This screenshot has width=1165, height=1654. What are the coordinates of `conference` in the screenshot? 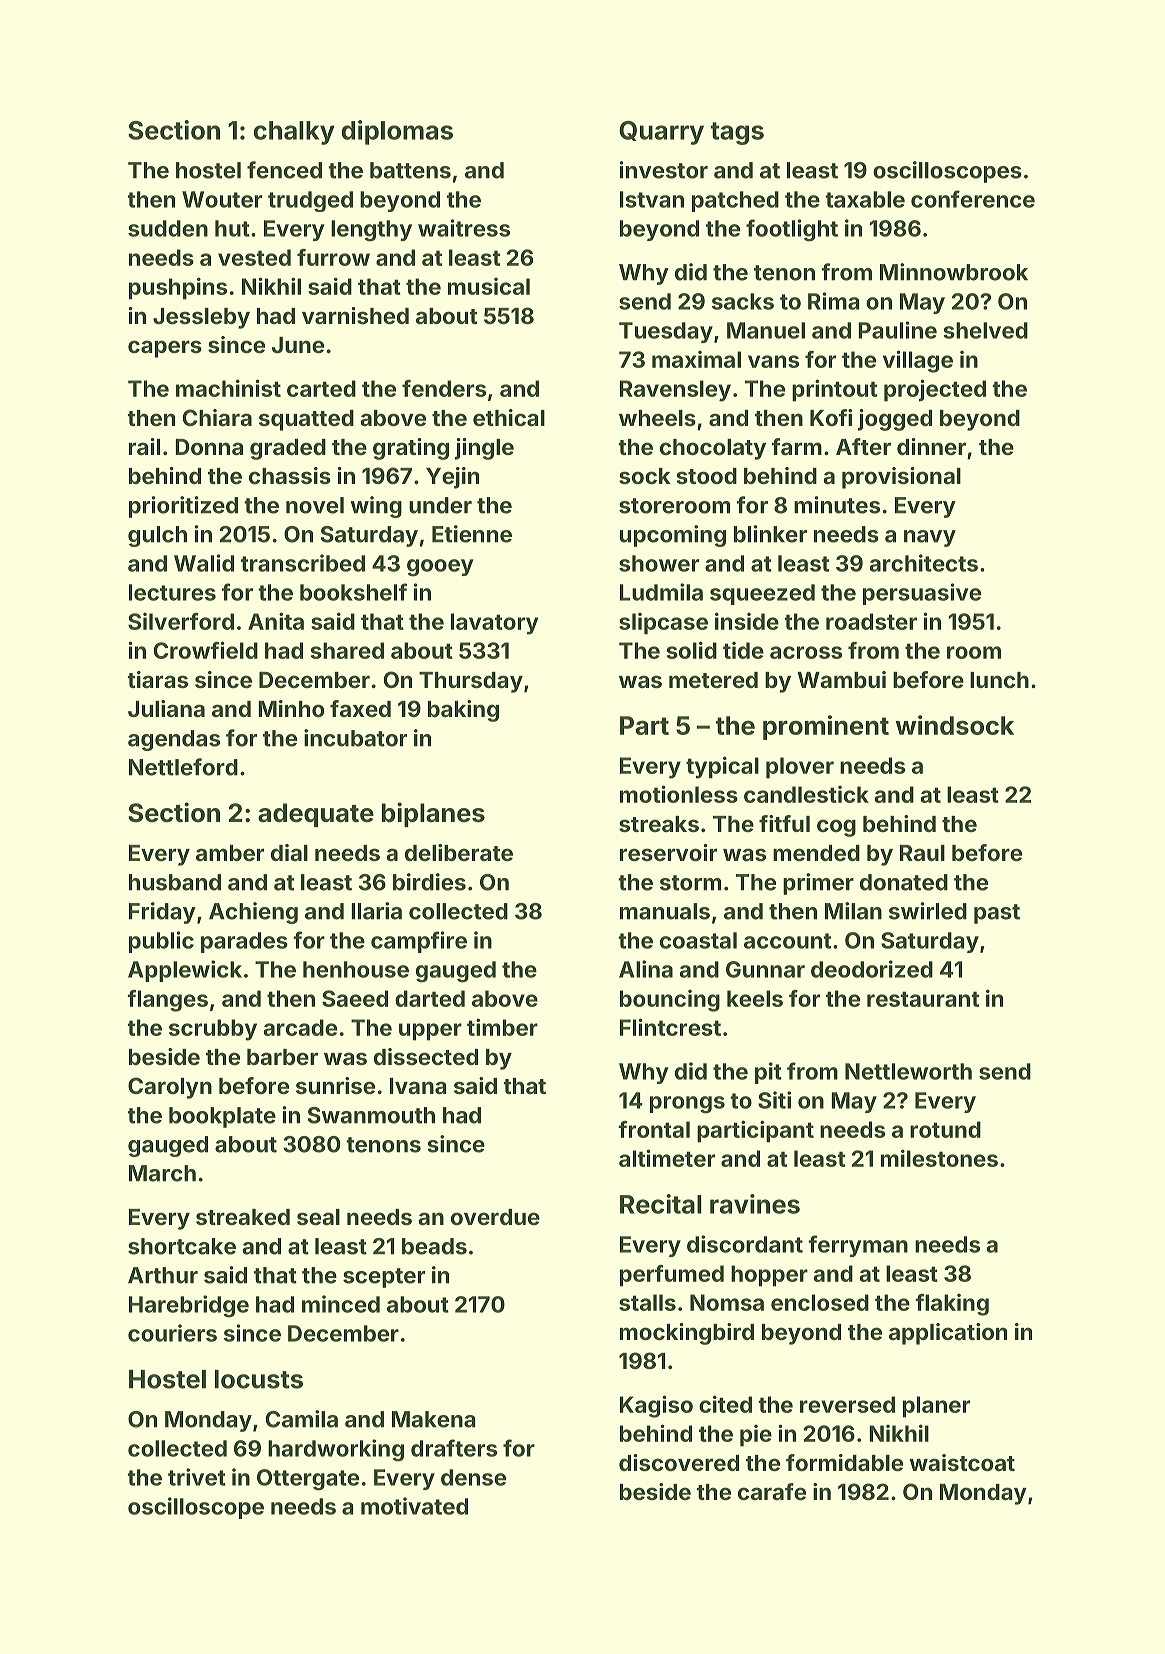 It's located at (973, 199).
